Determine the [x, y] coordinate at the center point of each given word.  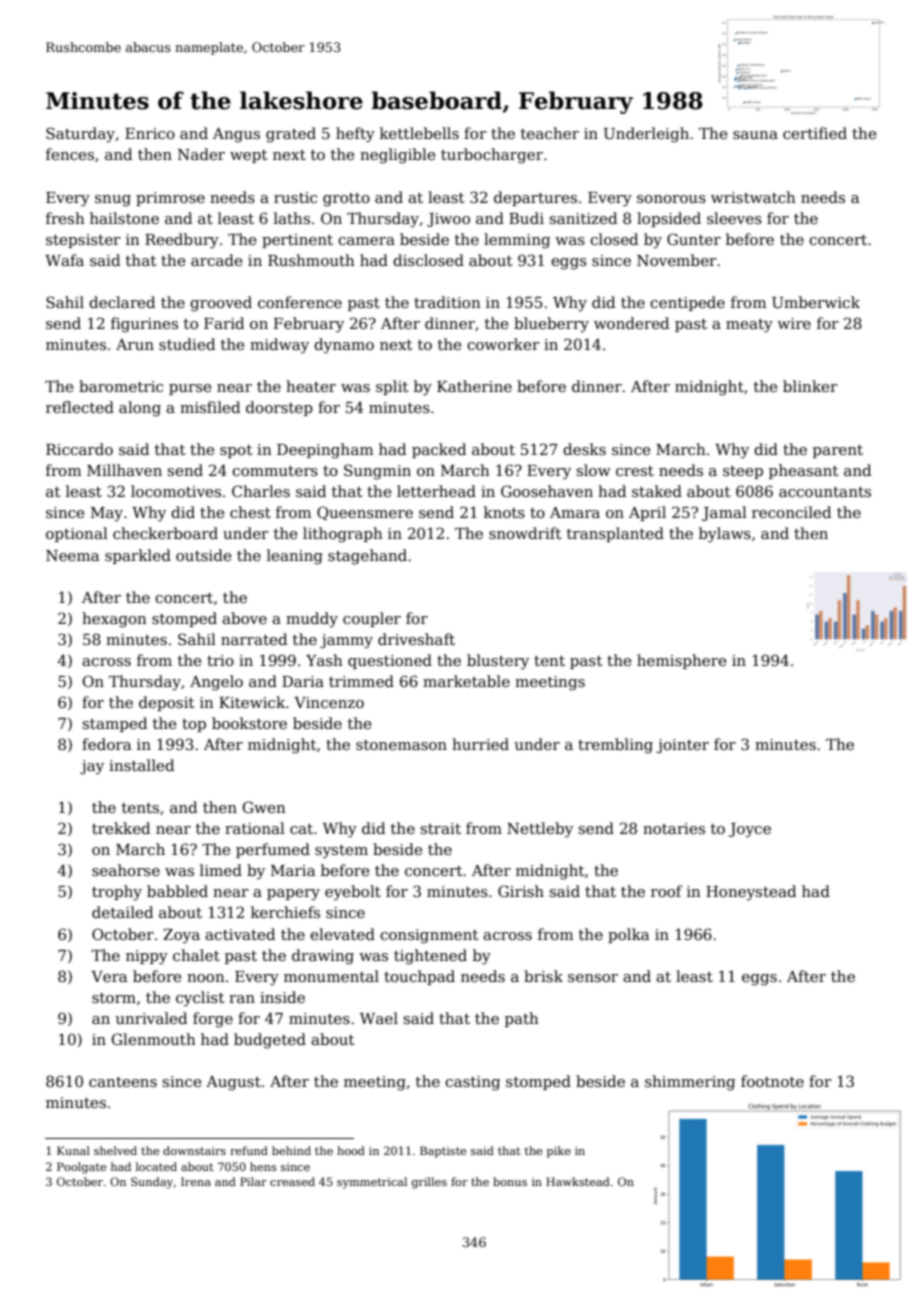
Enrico [150, 133]
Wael [379, 1018]
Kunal [73, 1150]
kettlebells [419, 133]
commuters [275, 471]
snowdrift [525, 533]
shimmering [690, 1083]
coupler [372, 619]
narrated [254, 639]
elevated [342, 934]
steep [743, 472]
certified [815, 133]
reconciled [791, 512]
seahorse [126, 870]
